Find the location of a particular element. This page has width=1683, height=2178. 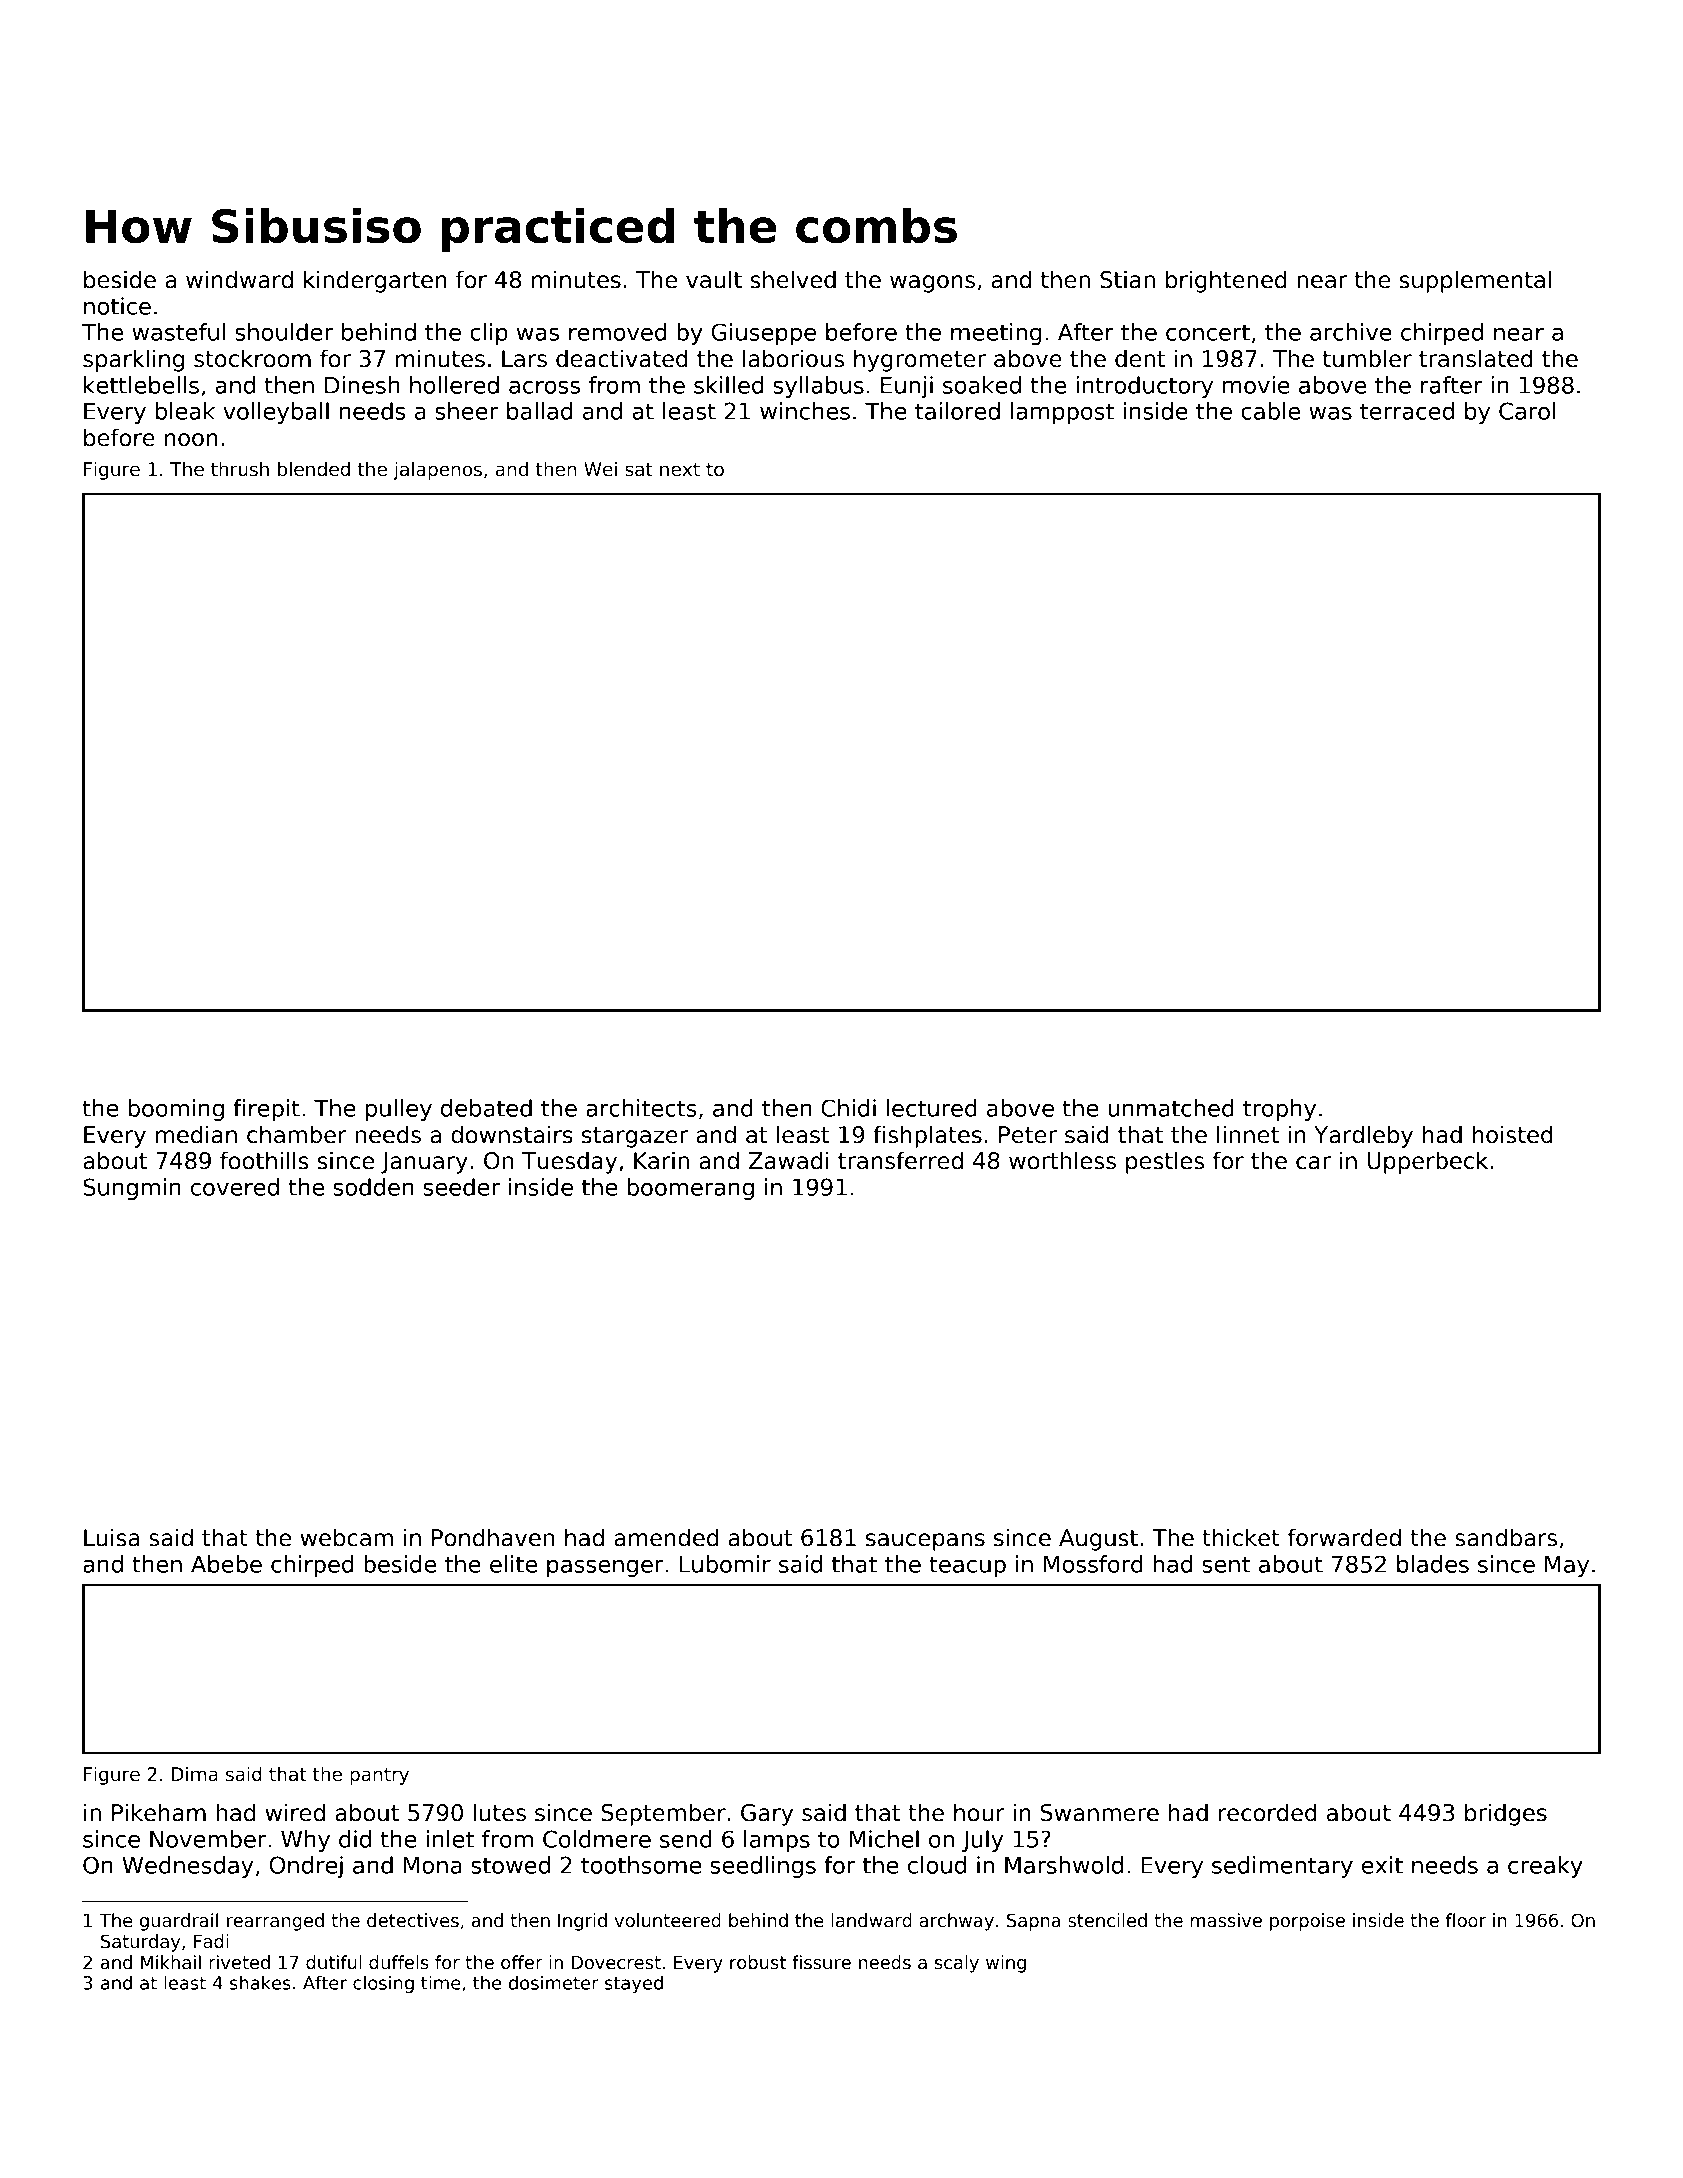

lectured is located at coordinates (932, 1108).
